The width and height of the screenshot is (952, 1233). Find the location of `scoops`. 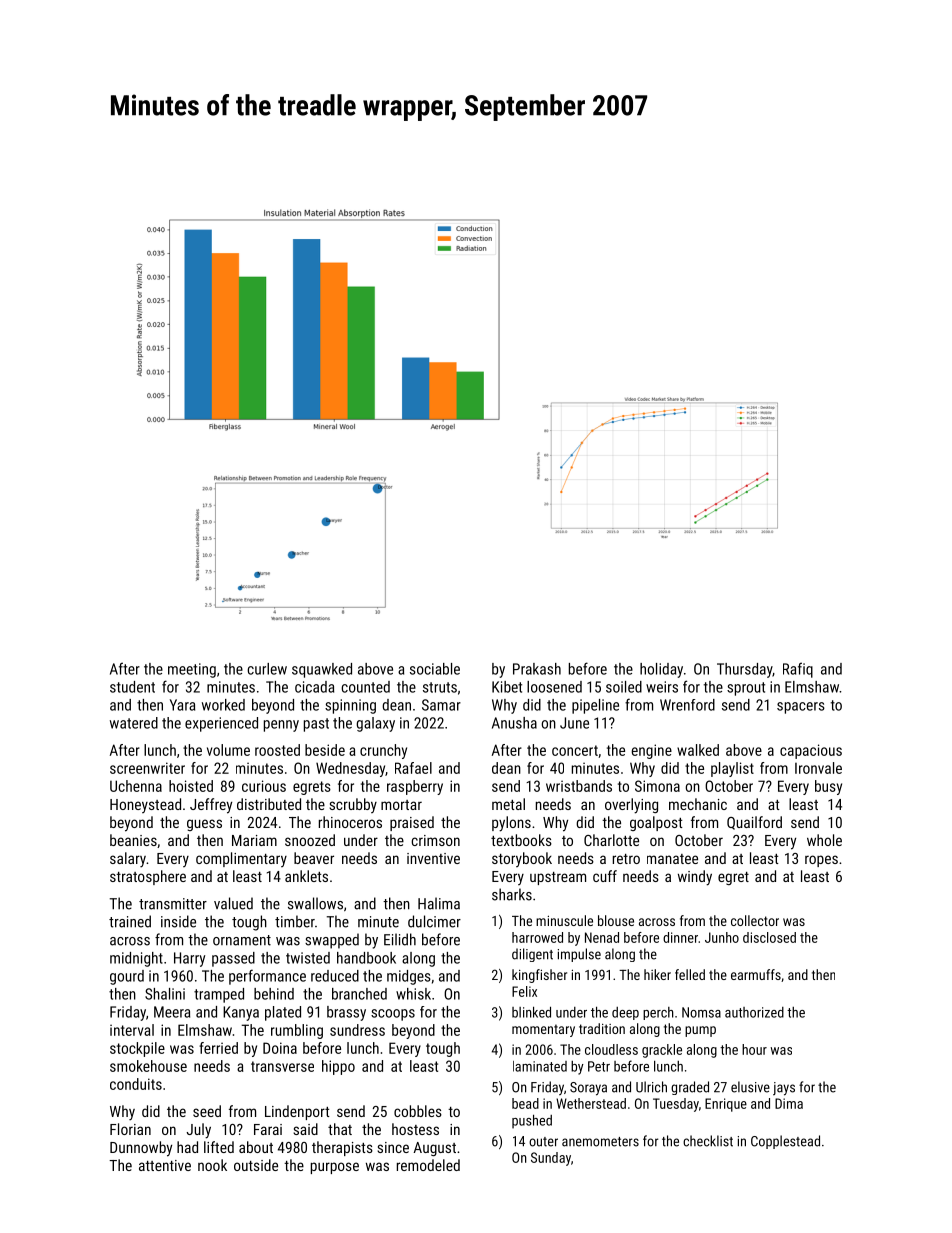

scoops is located at coordinates (393, 1015).
